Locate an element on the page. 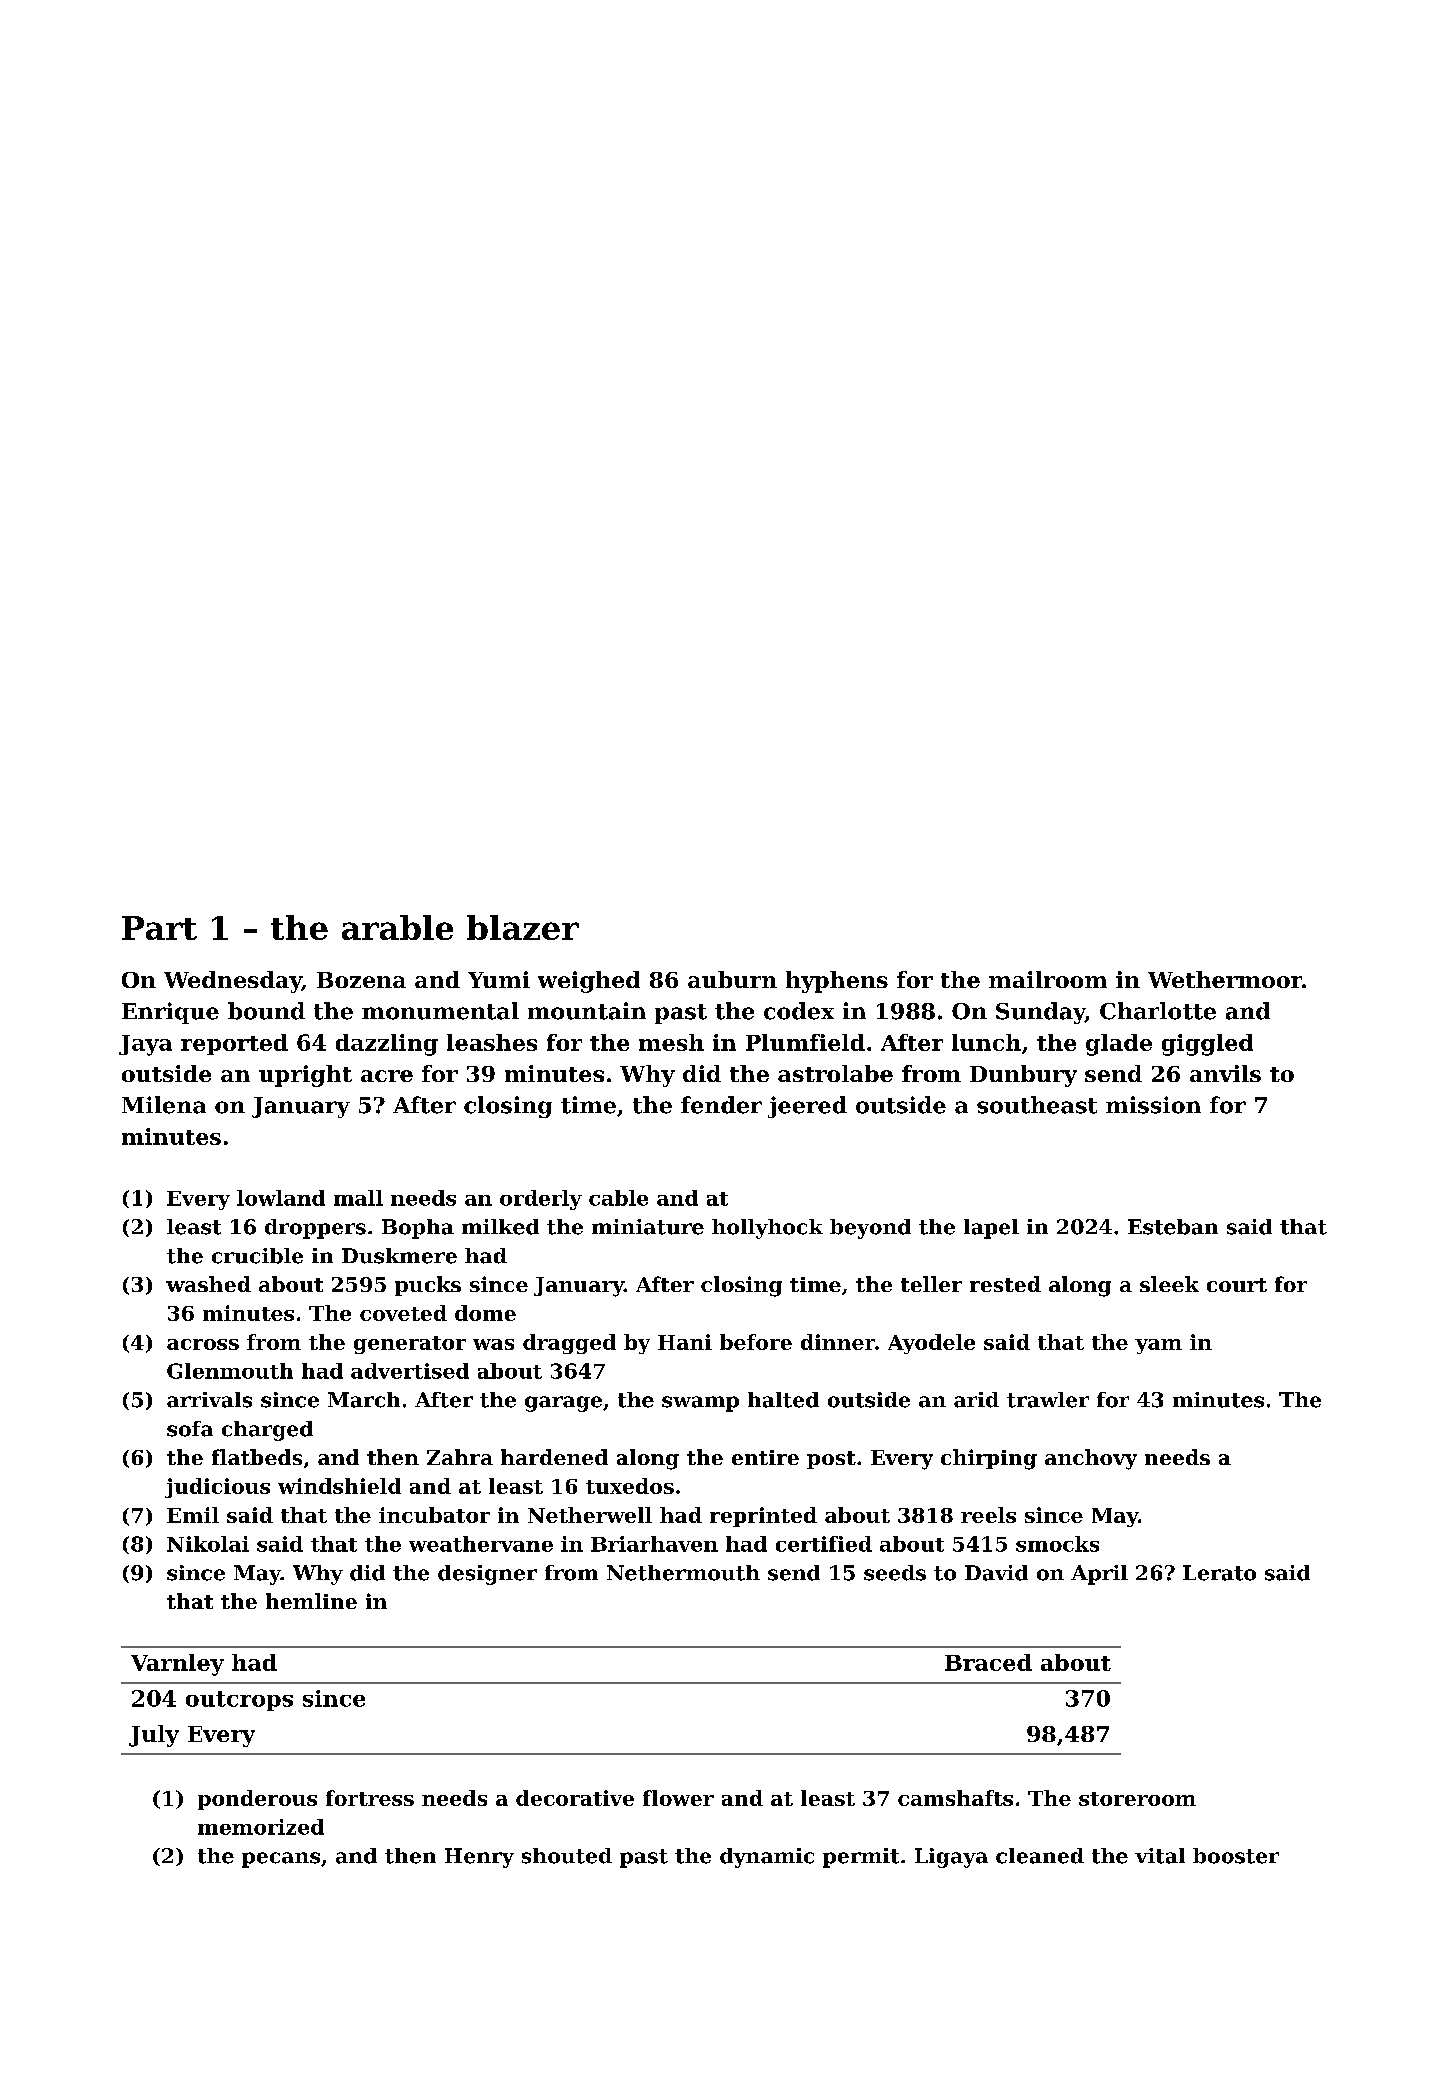 This document has height=2100, width=1450. tuxedos is located at coordinates (630, 1486).
